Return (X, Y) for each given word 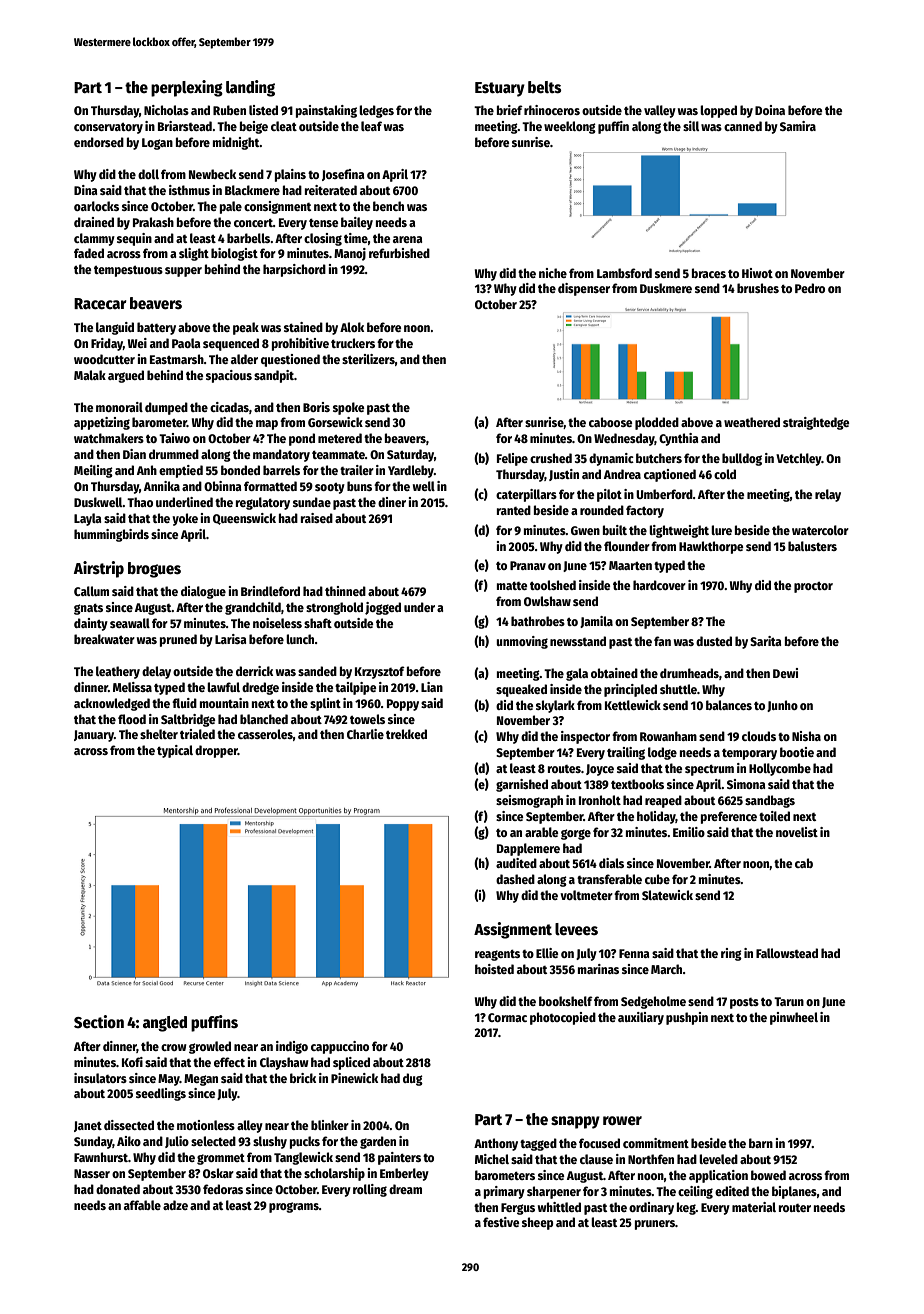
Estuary (500, 89)
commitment (656, 1143)
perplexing (187, 88)
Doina (770, 110)
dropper (216, 751)
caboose (611, 422)
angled (165, 1024)
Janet (88, 1126)
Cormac (507, 1017)
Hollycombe (780, 769)
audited (516, 863)
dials (611, 863)
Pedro (810, 288)
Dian (134, 454)
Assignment (513, 930)
